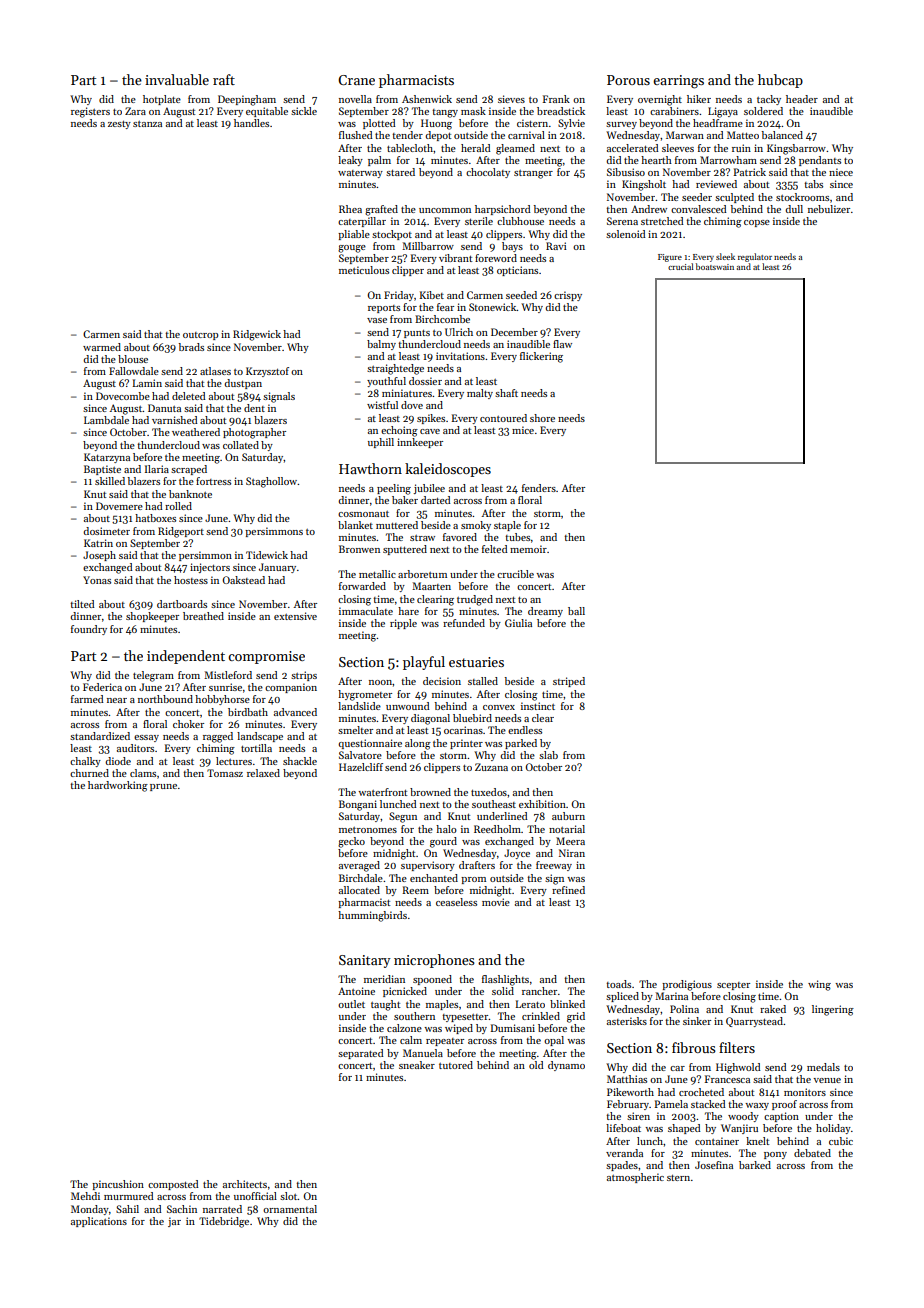 The width and height of the document is (924, 1308). I want to click on outlet, so click(351, 1004).
